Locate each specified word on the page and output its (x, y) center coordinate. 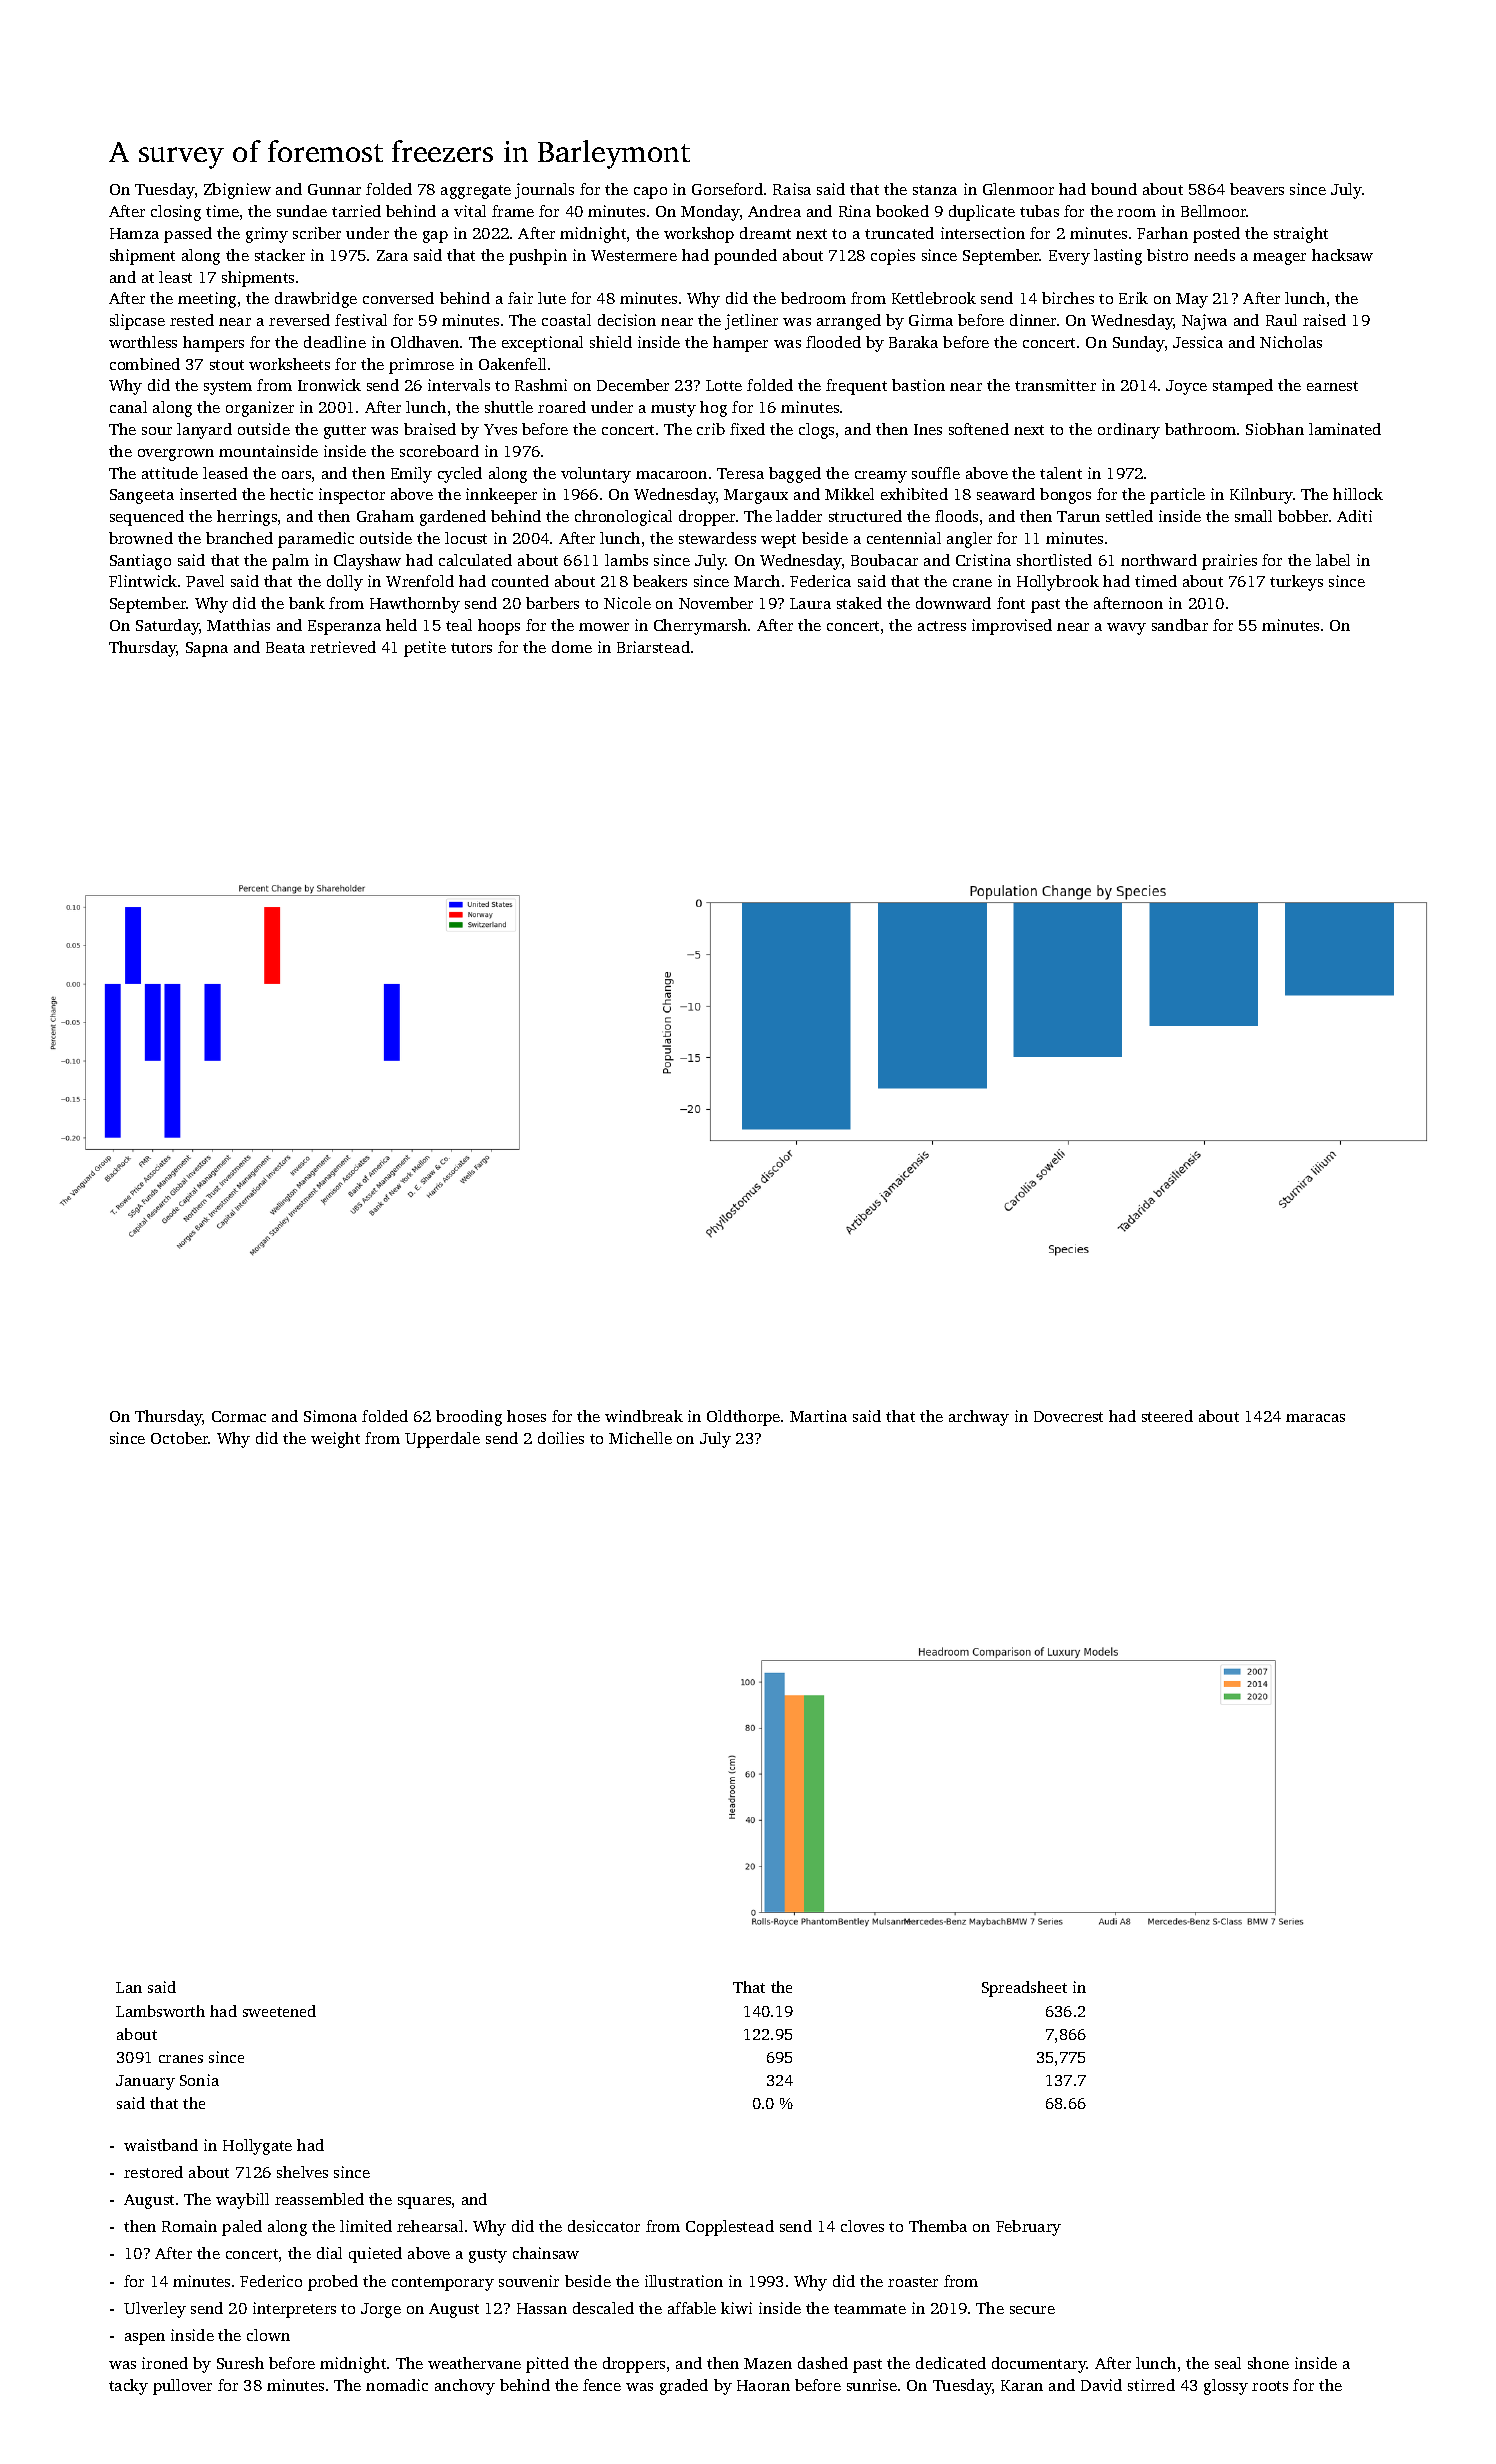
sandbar (1180, 625)
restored (153, 2172)
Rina (855, 211)
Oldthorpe (743, 1418)
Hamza (134, 233)
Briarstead (653, 647)
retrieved (343, 647)
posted (1216, 235)
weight (335, 1440)
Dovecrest (1068, 1416)
